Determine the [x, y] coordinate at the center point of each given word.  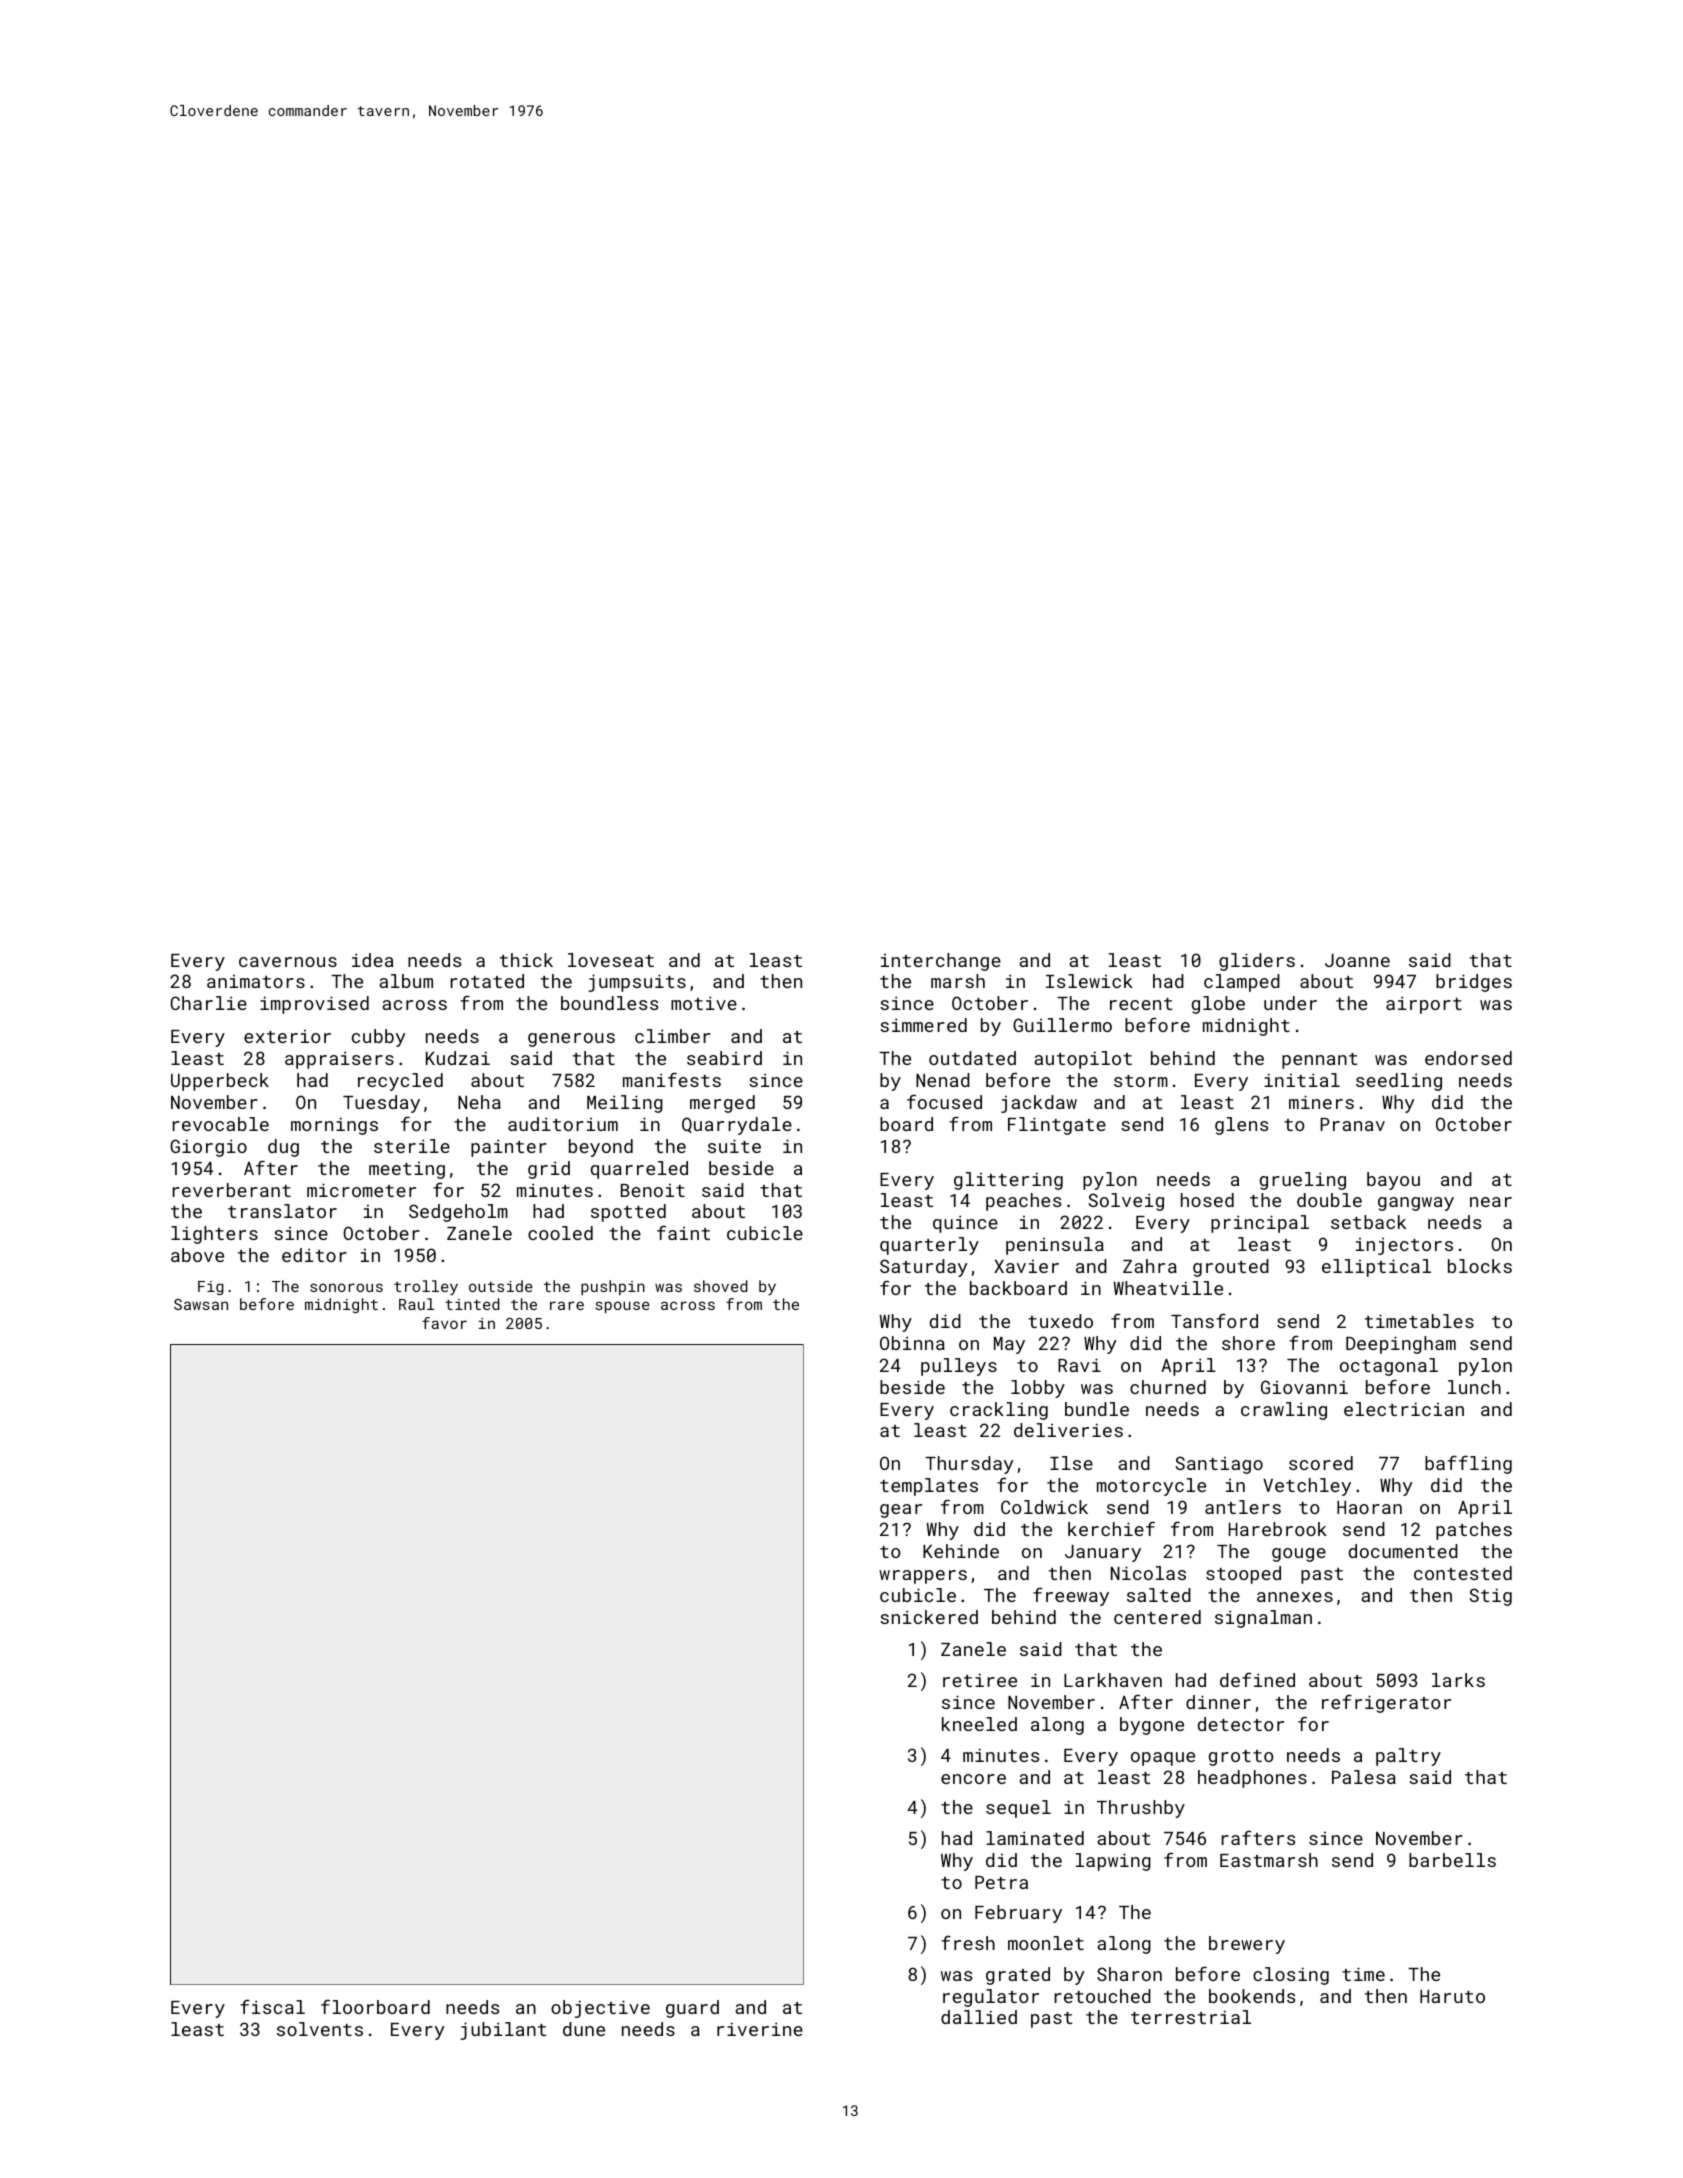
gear [901, 1511]
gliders [1257, 962]
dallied [979, 2017]
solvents [320, 2029]
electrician [1404, 1409]
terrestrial [1191, 2017]
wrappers [923, 1577]
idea [372, 960]
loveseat [611, 960]
